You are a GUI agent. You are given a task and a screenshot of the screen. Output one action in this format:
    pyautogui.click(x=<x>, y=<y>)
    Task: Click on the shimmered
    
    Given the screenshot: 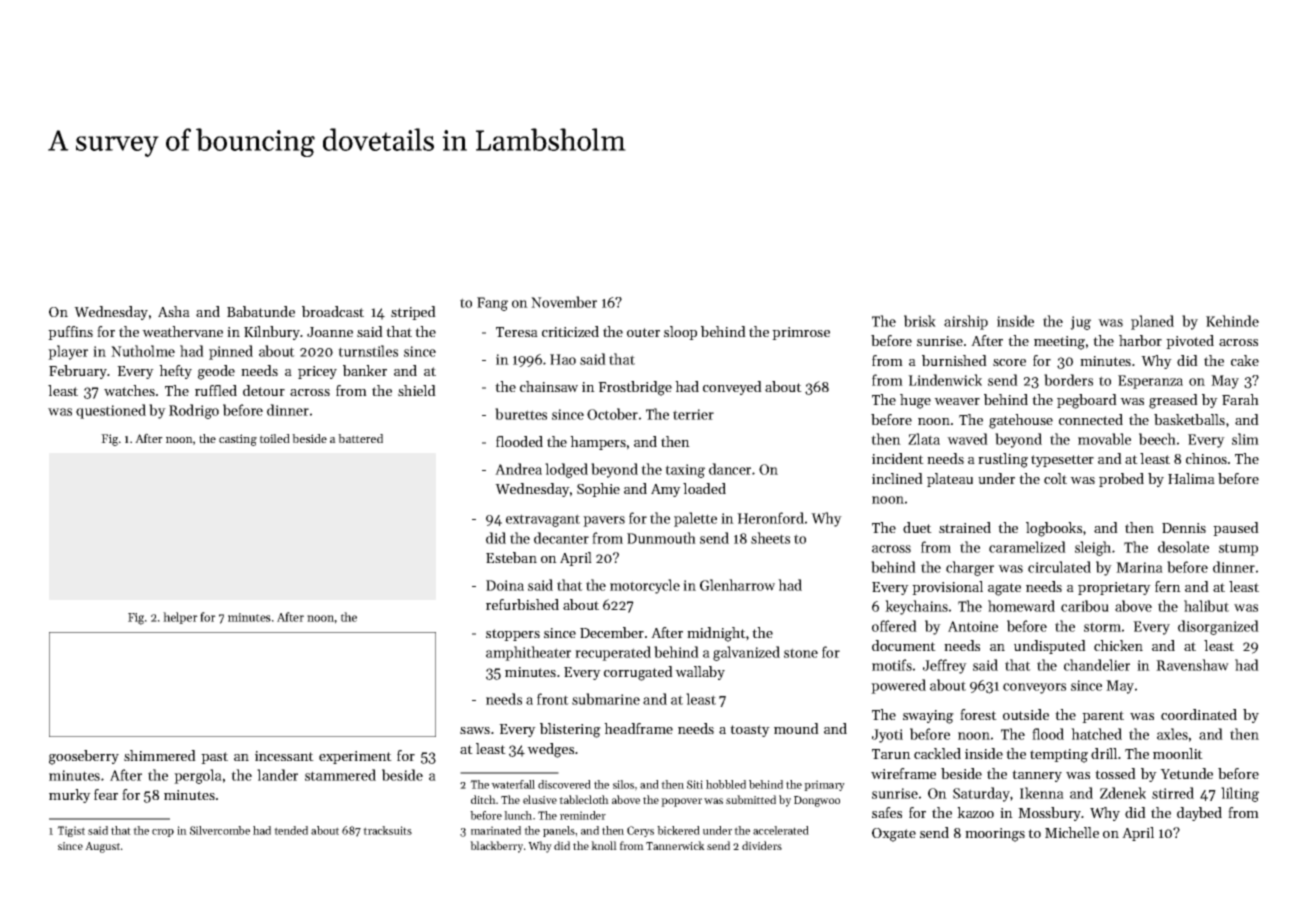 What is the action you would take?
    pyautogui.click(x=160, y=755)
